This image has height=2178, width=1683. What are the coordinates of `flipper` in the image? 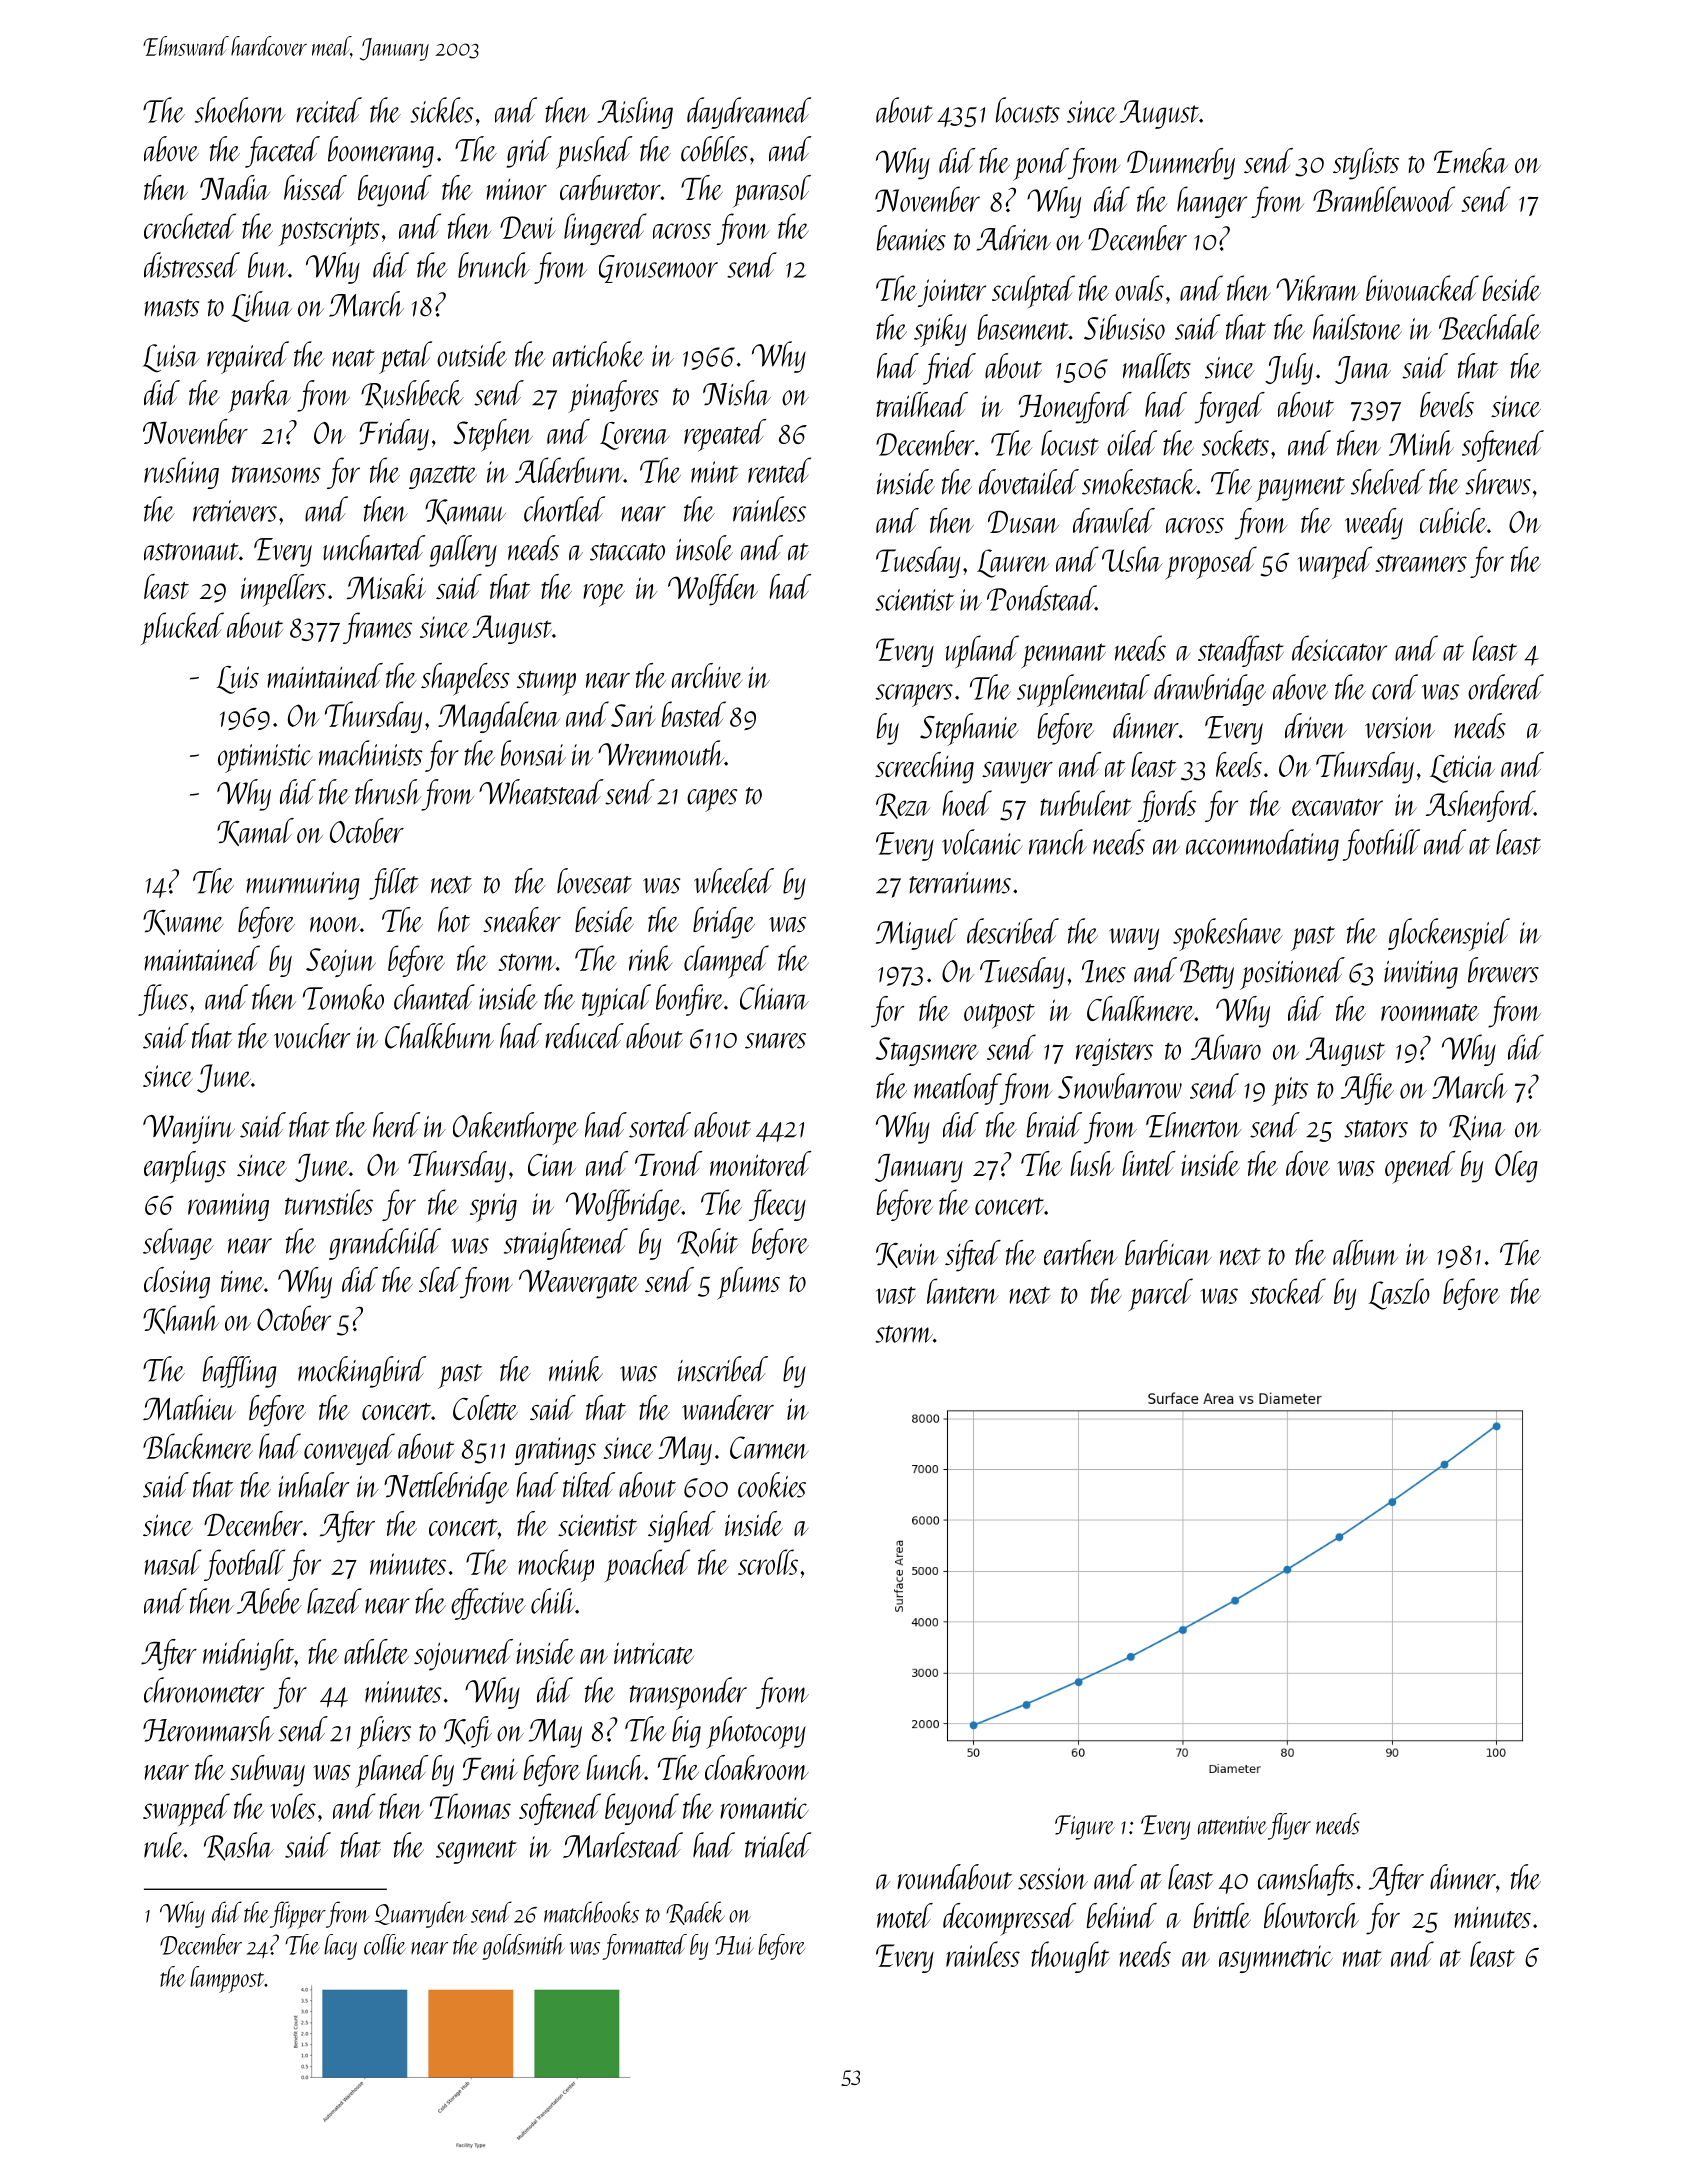 It's located at (298, 1915).
